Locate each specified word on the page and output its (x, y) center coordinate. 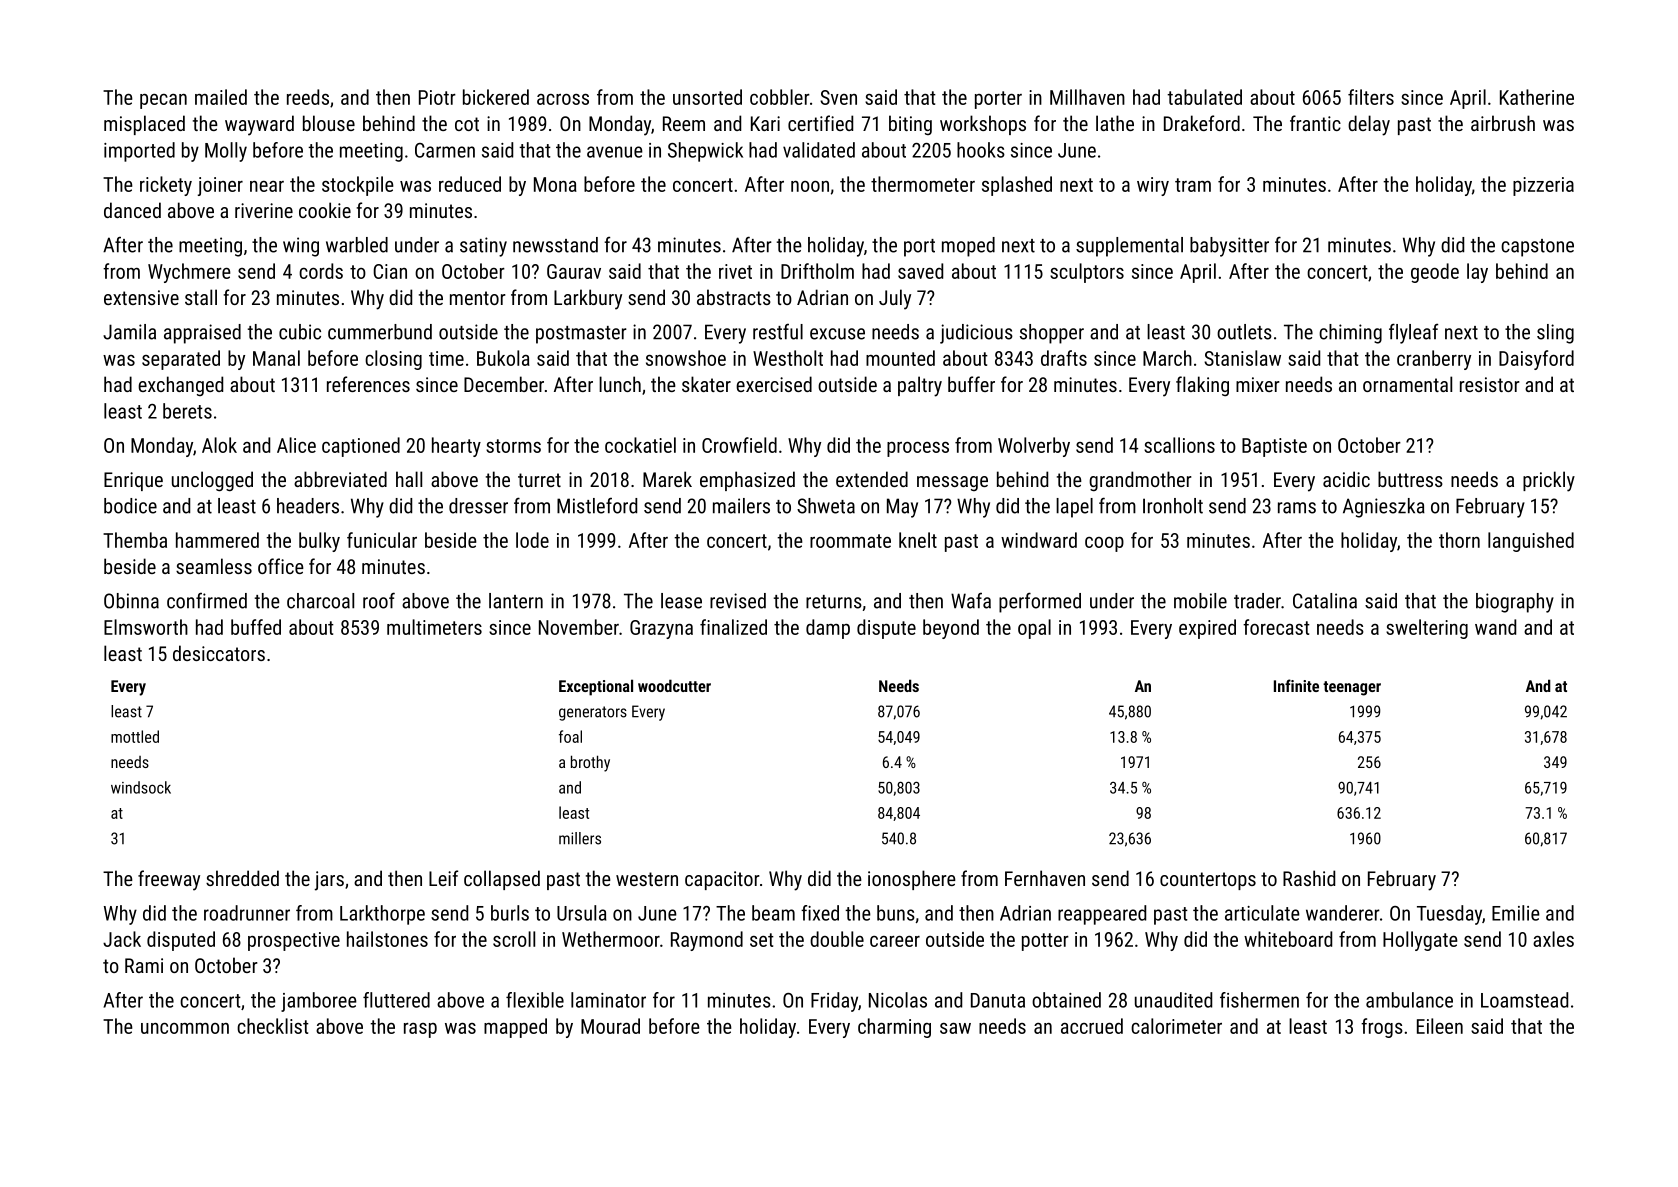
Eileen (1440, 1026)
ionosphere (912, 880)
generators (593, 713)
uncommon (185, 1028)
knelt (918, 540)
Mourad (610, 1026)
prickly (1549, 481)
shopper (1052, 334)
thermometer (923, 184)
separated (181, 360)
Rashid (1309, 878)
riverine (264, 210)
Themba (135, 540)
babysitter (1229, 247)
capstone (1537, 248)
